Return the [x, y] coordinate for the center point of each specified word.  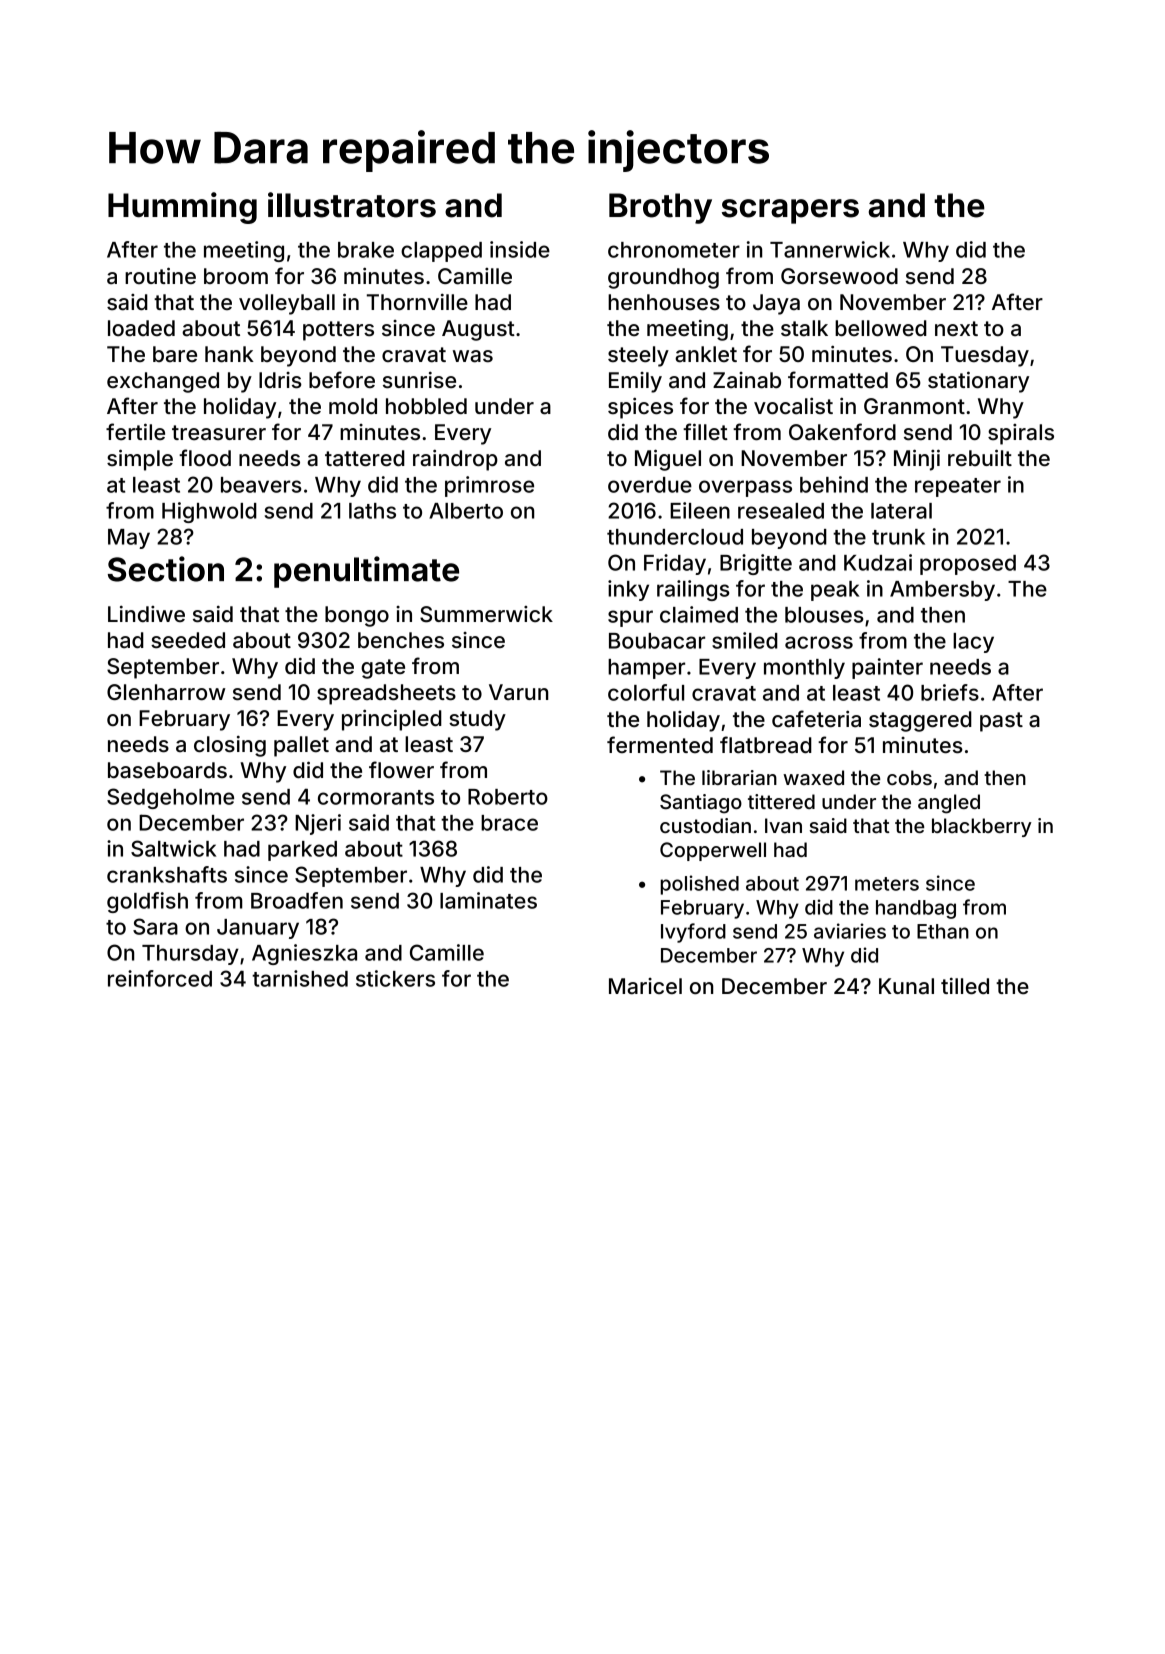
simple [140, 460]
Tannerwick [830, 249]
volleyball [287, 304]
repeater [958, 487]
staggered [920, 721]
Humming [182, 208]
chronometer [674, 250]
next [956, 328]
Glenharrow [166, 692]
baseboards [167, 770]
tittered [781, 801]
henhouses [664, 302]
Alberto [466, 511]
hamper [646, 669]
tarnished [300, 978]
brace [509, 823]
